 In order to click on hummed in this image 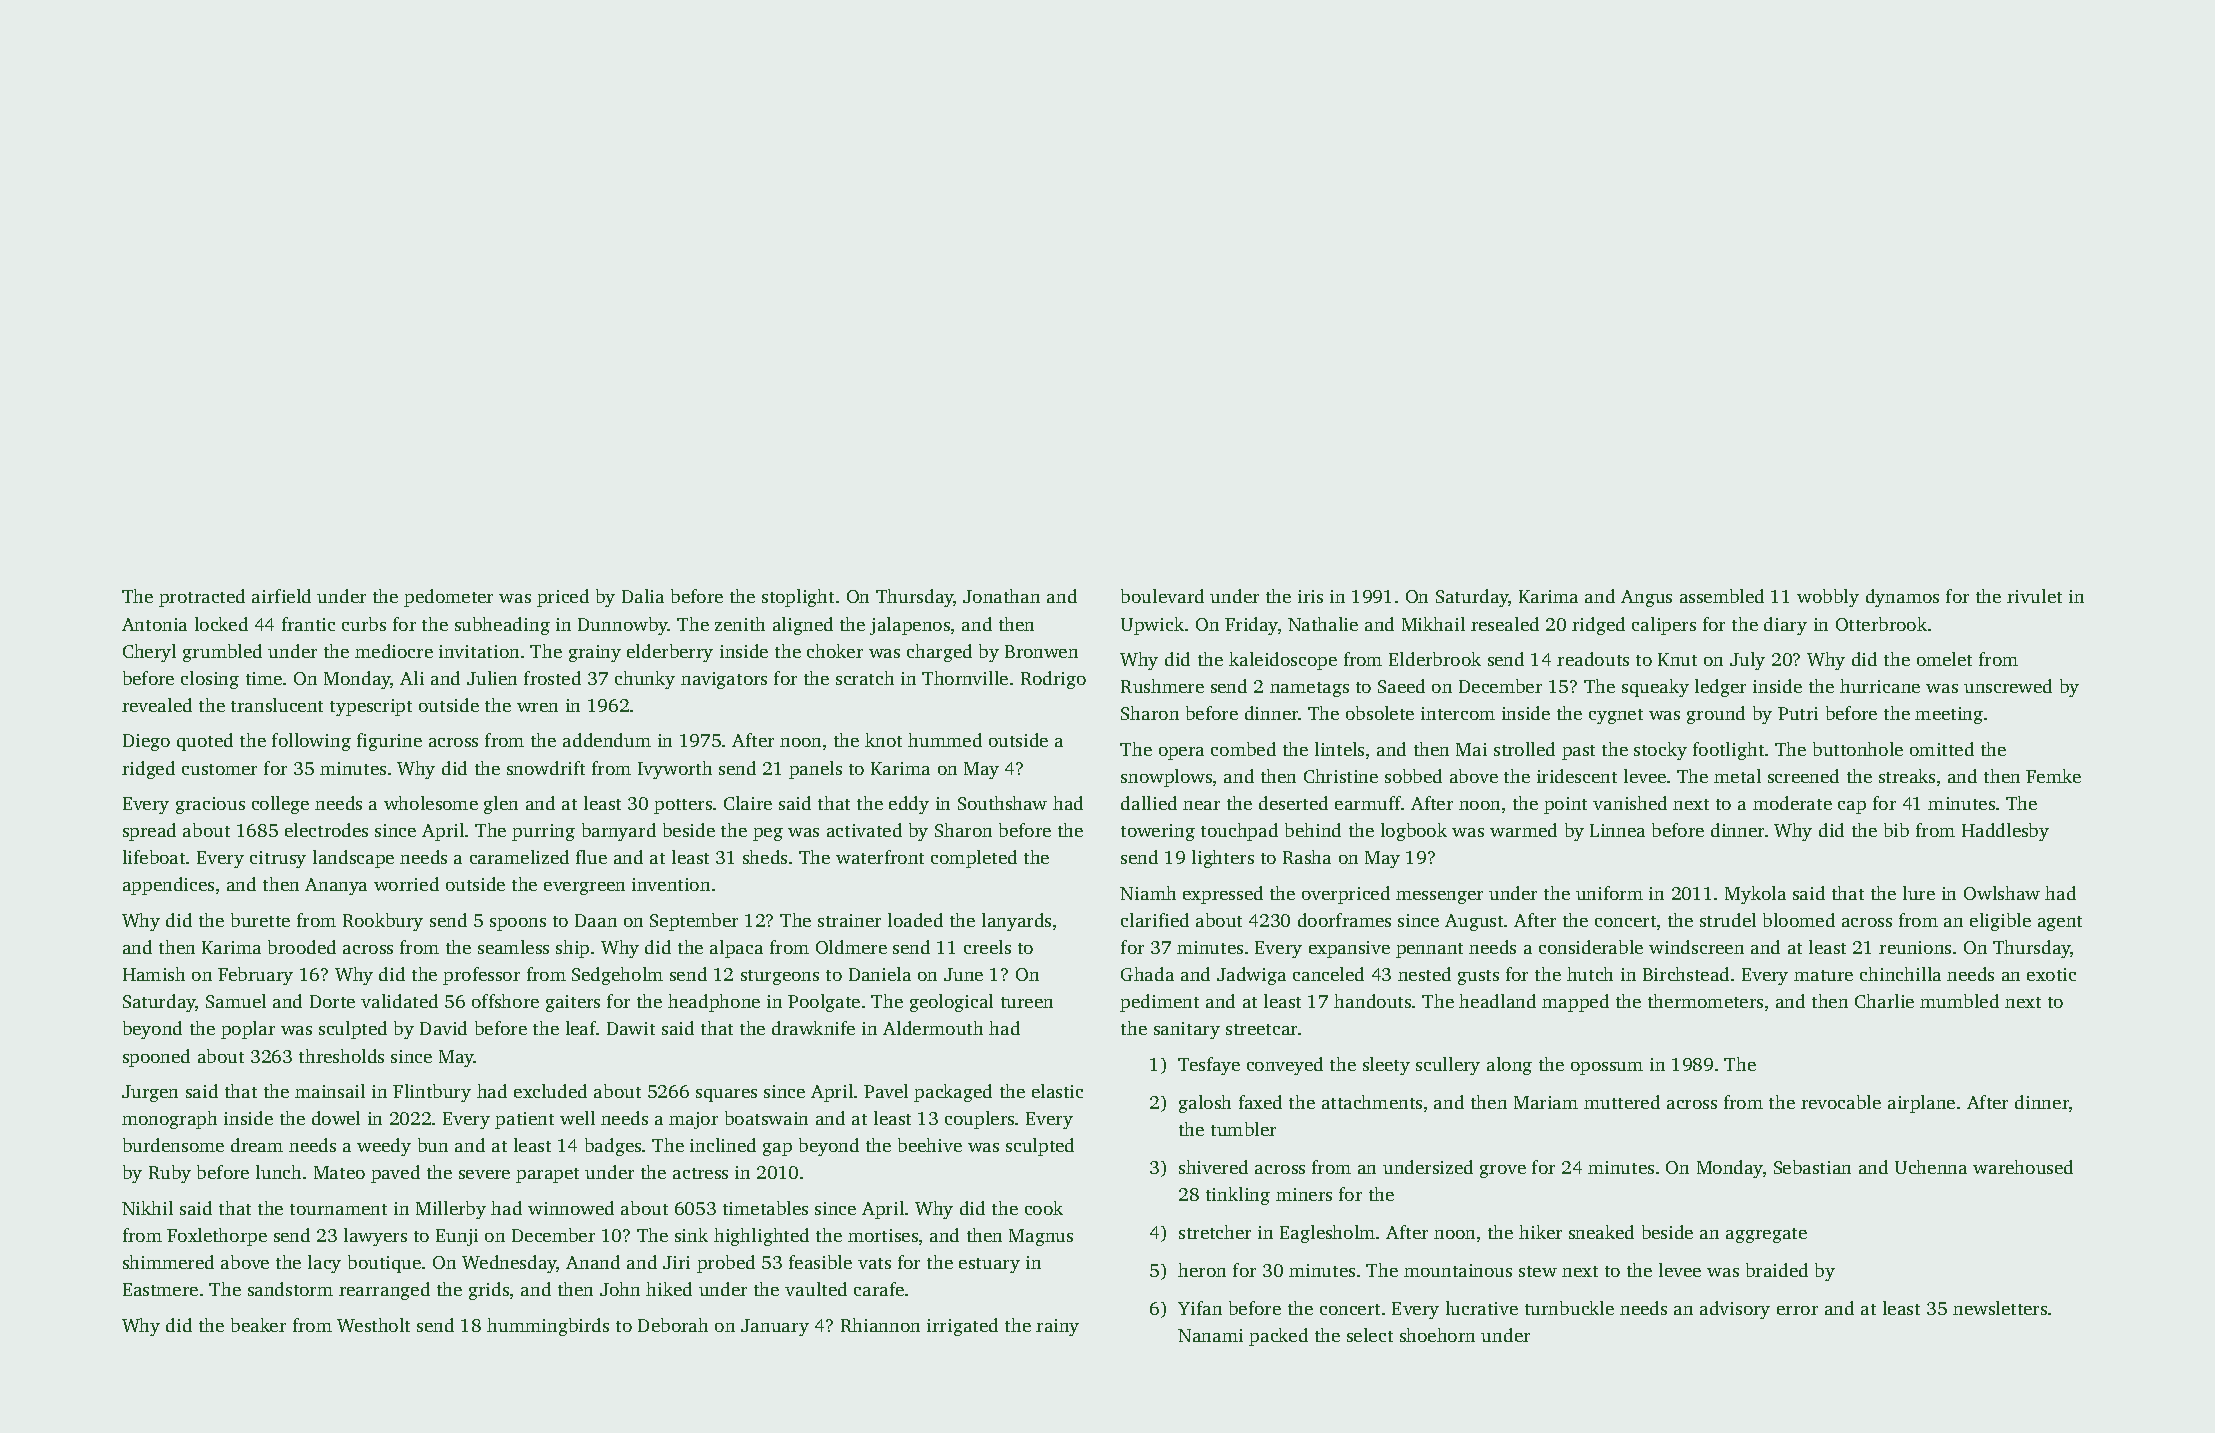, I will do `click(945, 740)`.
